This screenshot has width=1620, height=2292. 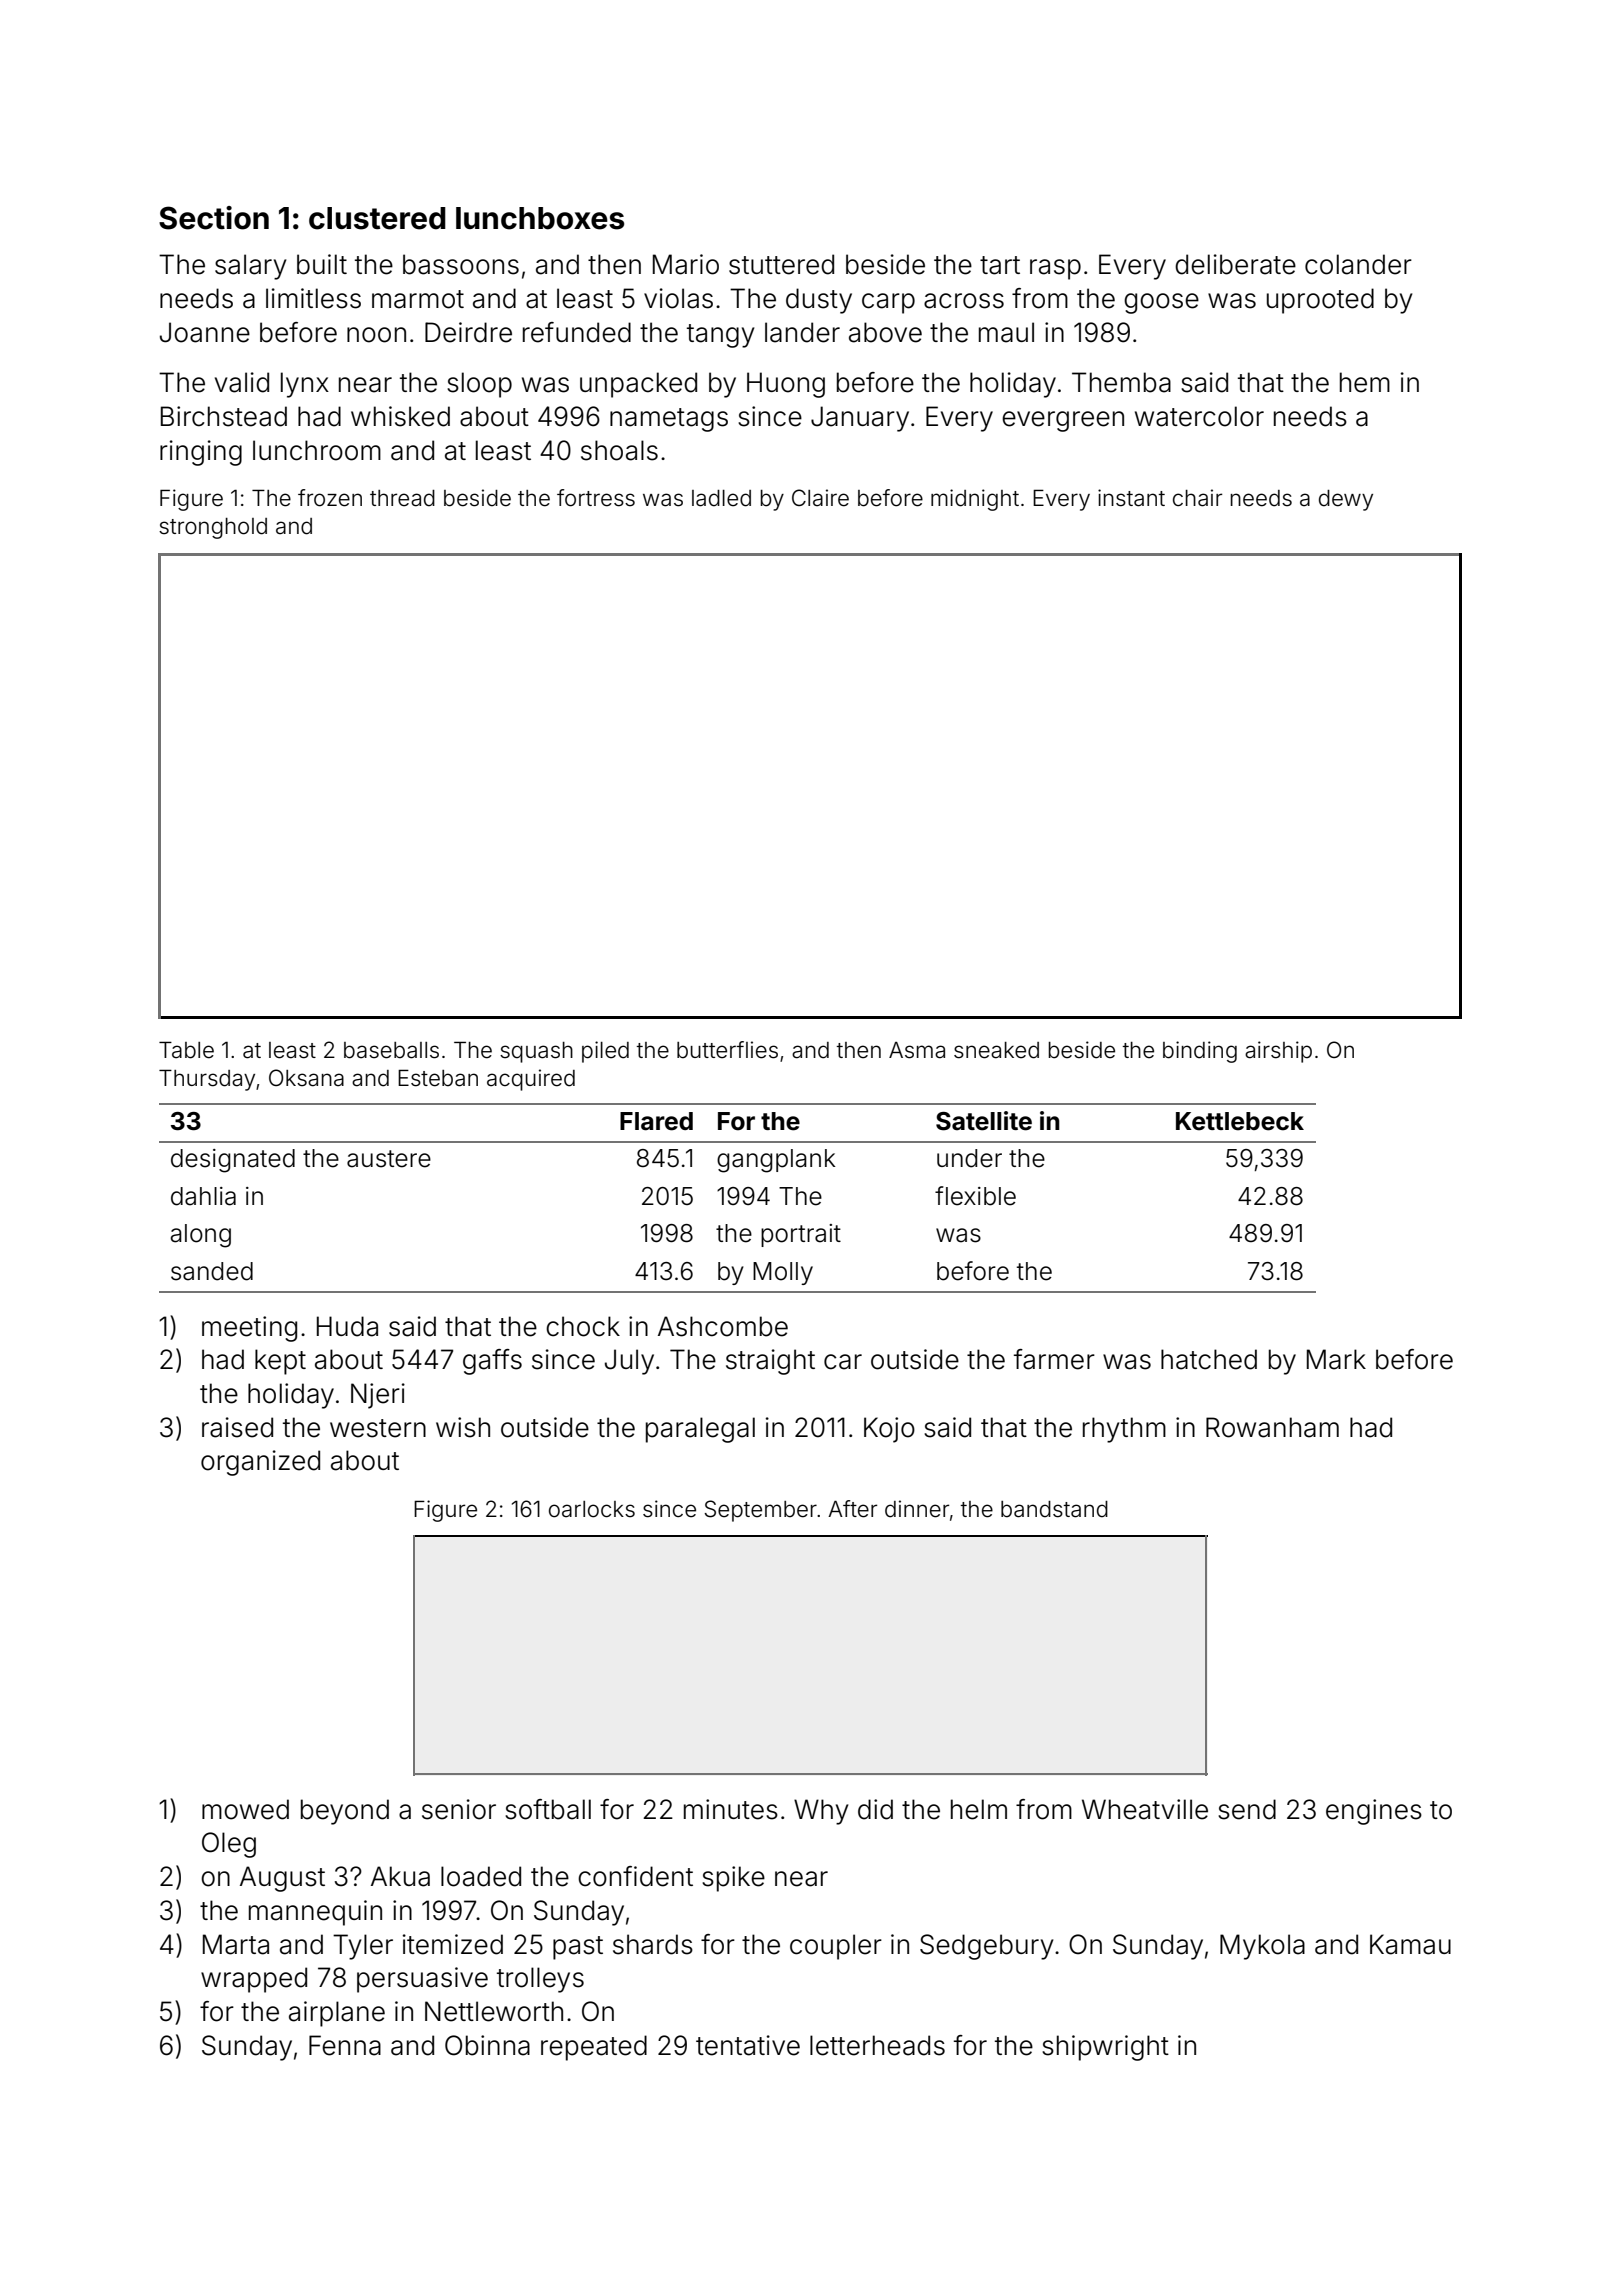 What do you see at coordinates (748, 2045) in the screenshot?
I see `tentative` at bounding box center [748, 2045].
